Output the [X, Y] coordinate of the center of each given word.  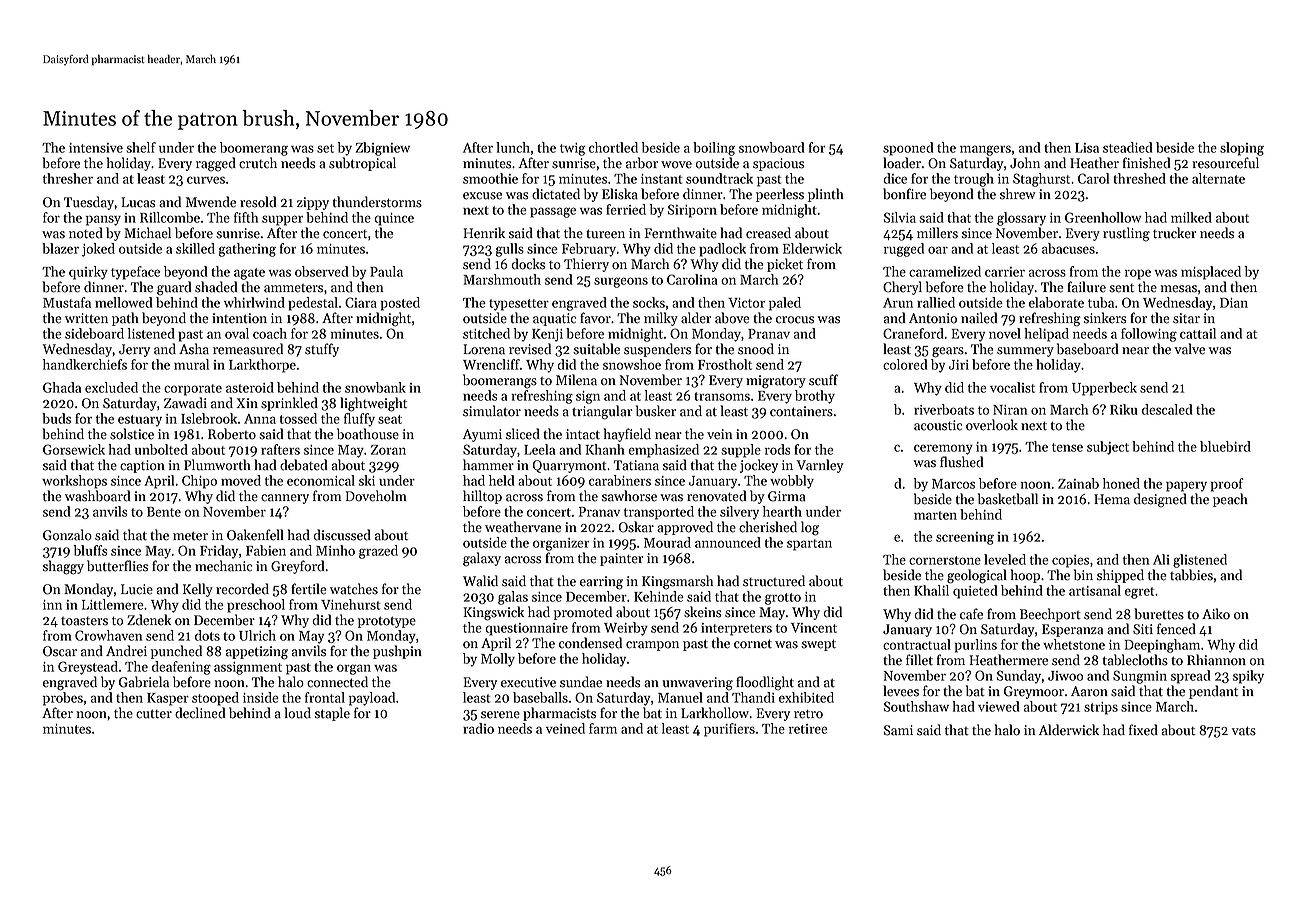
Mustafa [67, 302]
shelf [141, 147]
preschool [256, 606]
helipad [1046, 335]
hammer [488, 465]
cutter [154, 714]
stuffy [322, 350]
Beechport [1050, 615]
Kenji [547, 335]
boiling [714, 149]
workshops [74, 482]
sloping [1242, 149]
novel [1005, 333]
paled [785, 304]
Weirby [626, 629]
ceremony [943, 449]
